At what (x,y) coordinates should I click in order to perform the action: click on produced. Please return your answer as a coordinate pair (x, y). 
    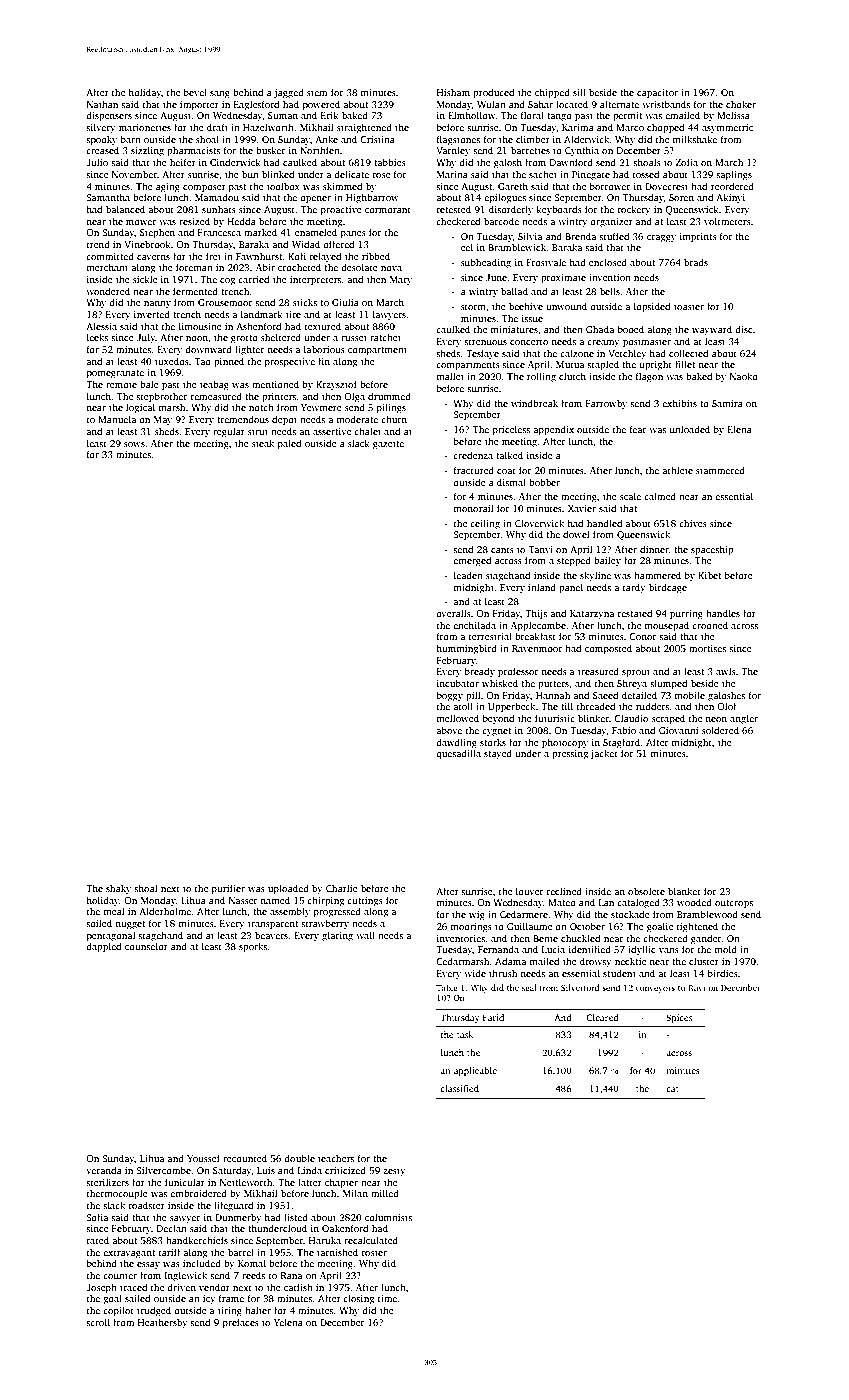
    Looking at the image, I should click on (493, 93).
